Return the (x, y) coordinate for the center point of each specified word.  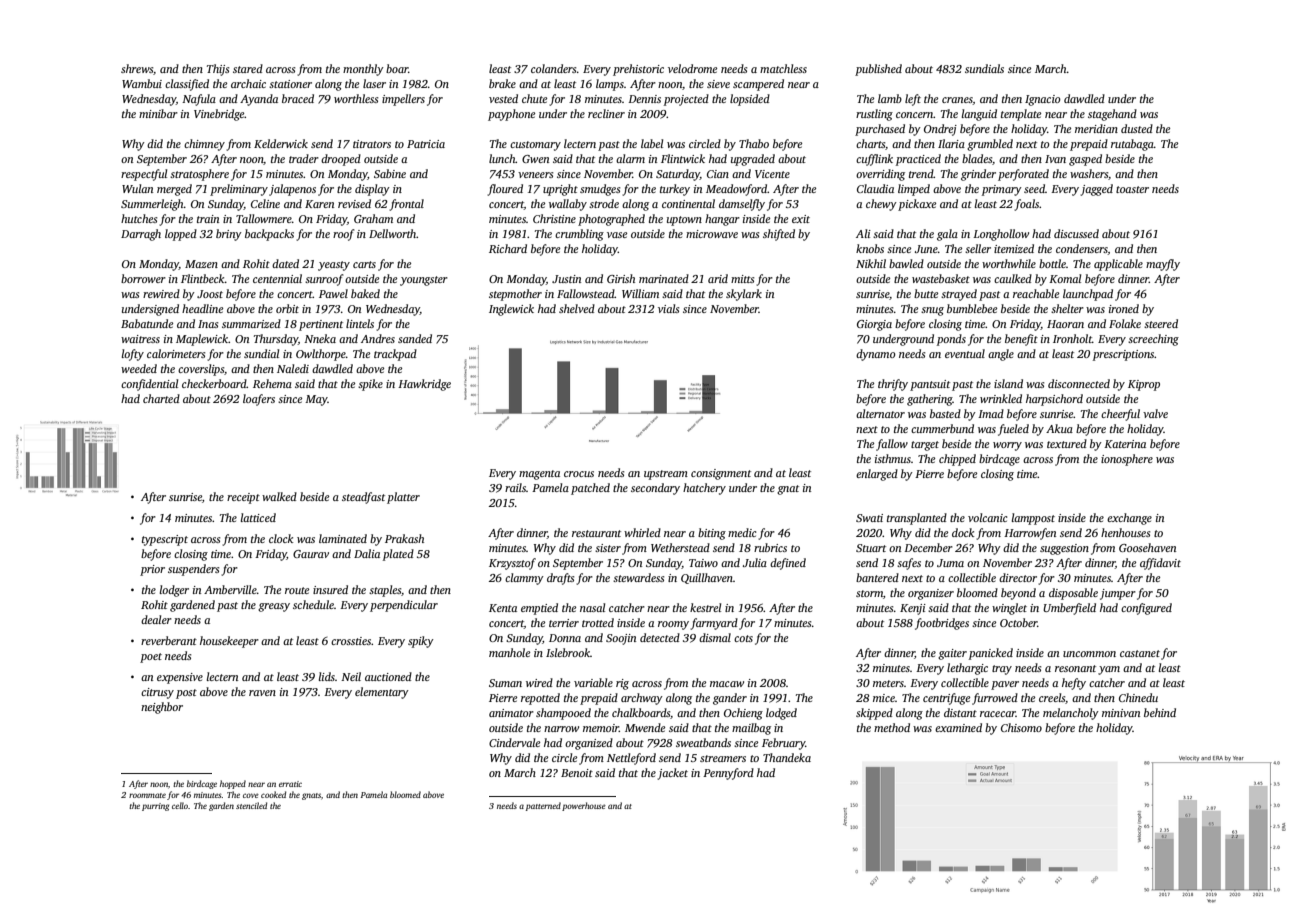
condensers (1082, 249)
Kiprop (1144, 385)
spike (370, 385)
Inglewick (511, 310)
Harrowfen (1030, 534)
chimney (204, 145)
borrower (143, 278)
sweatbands (703, 742)
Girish (621, 278)
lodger (174, 591)
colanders (553, 68)
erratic (290, 784)
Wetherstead (680, 547)
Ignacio (1043, 100)
